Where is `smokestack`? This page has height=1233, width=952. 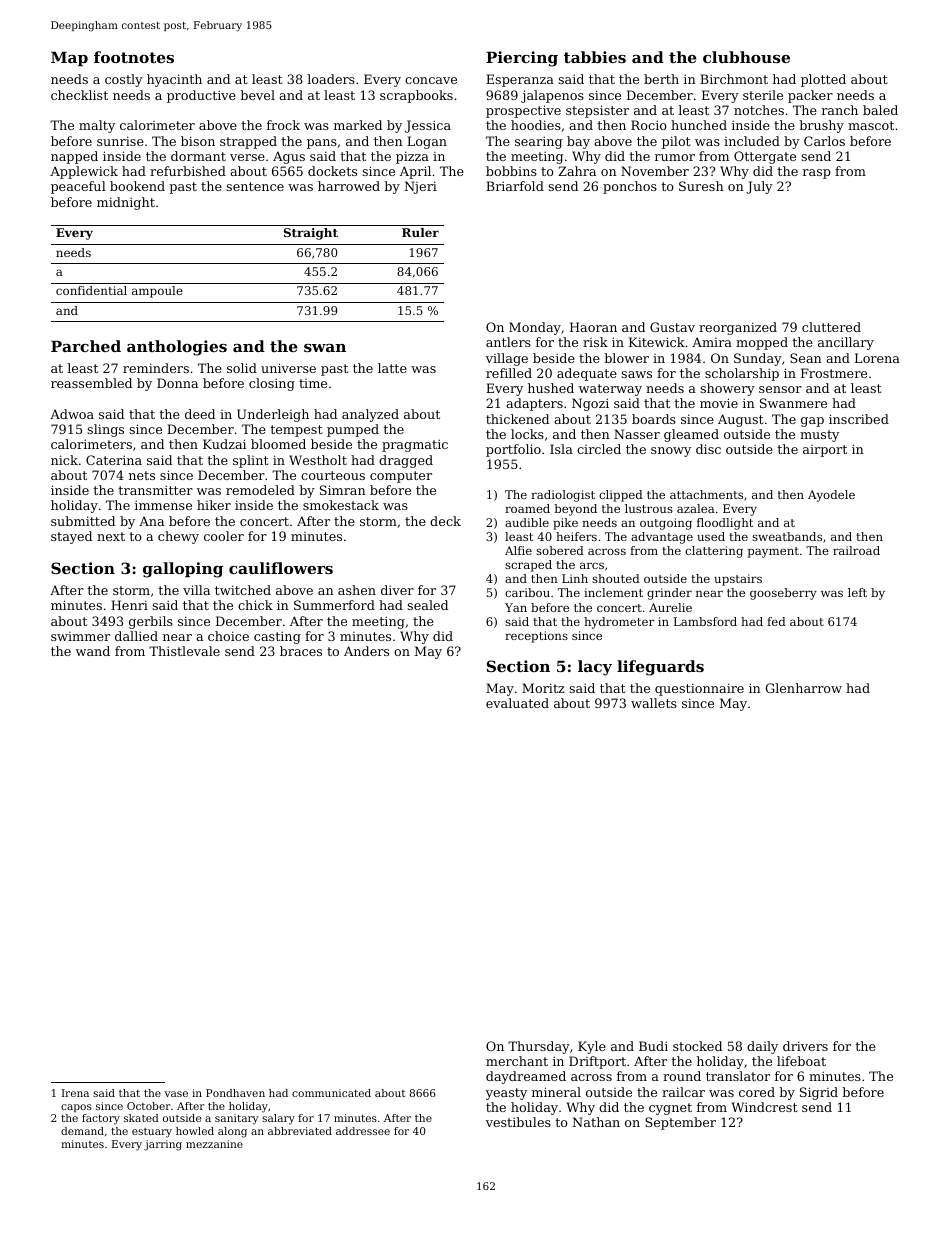 smokestack is located at coordinates (341, 505).
